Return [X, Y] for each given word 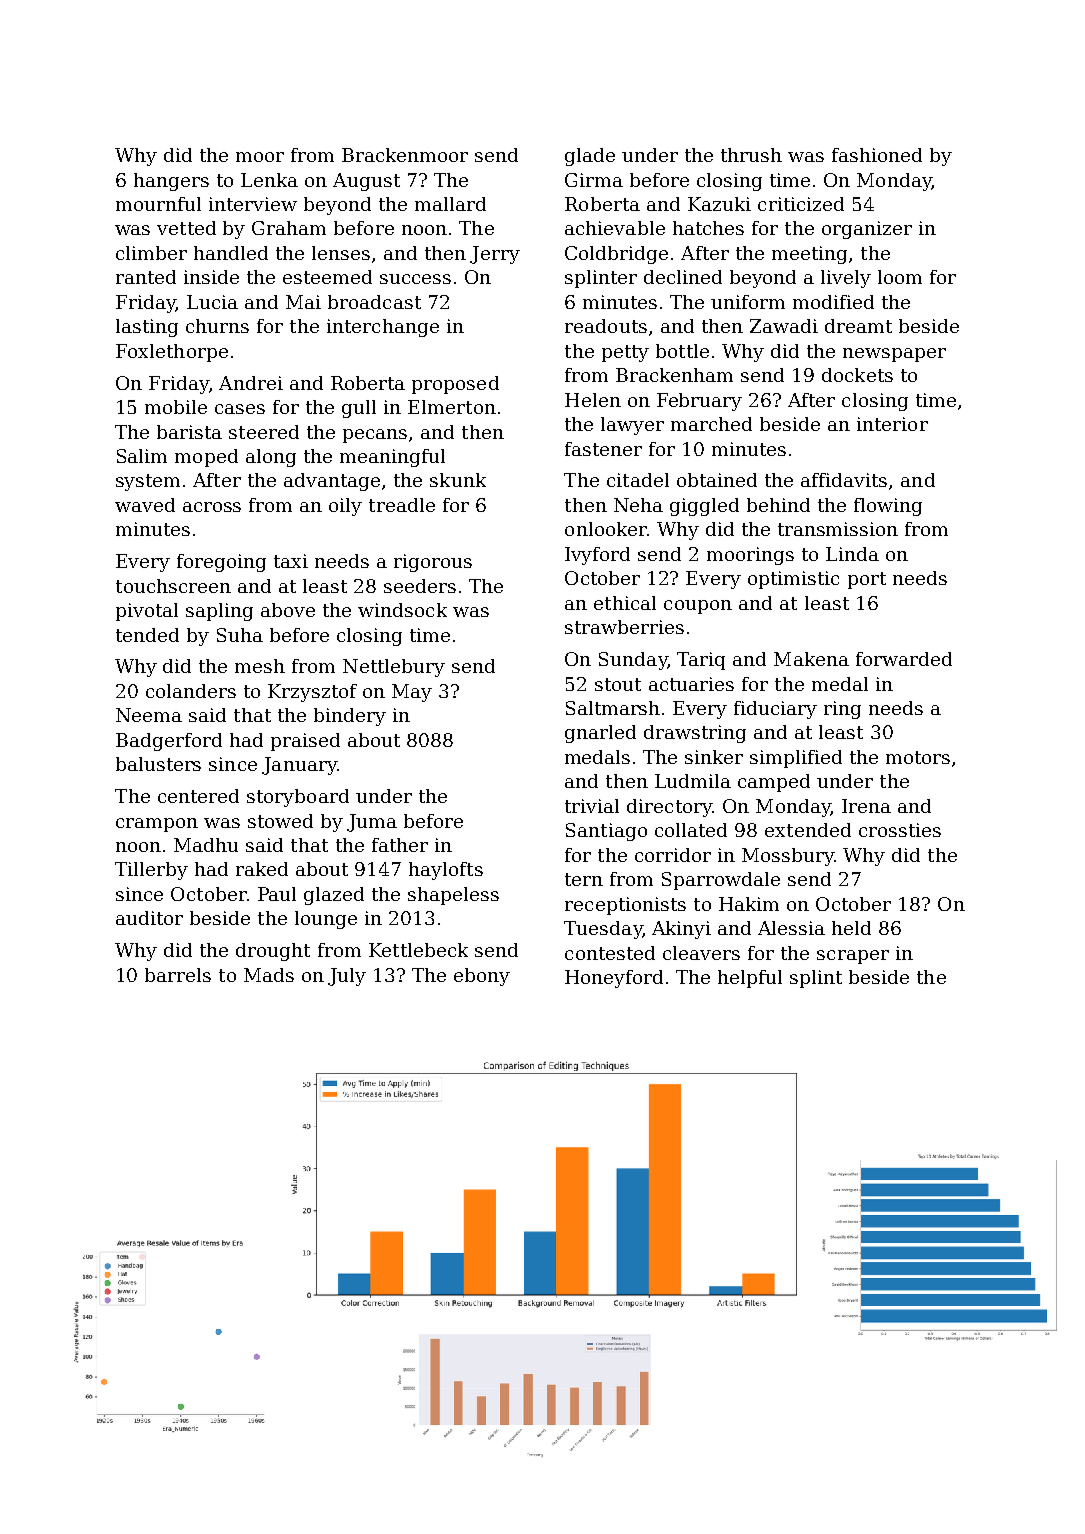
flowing [888, 507]
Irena [866, 806]
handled [231, 253]
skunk [458, 480]
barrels [178, 975]
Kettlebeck [418, 950]
